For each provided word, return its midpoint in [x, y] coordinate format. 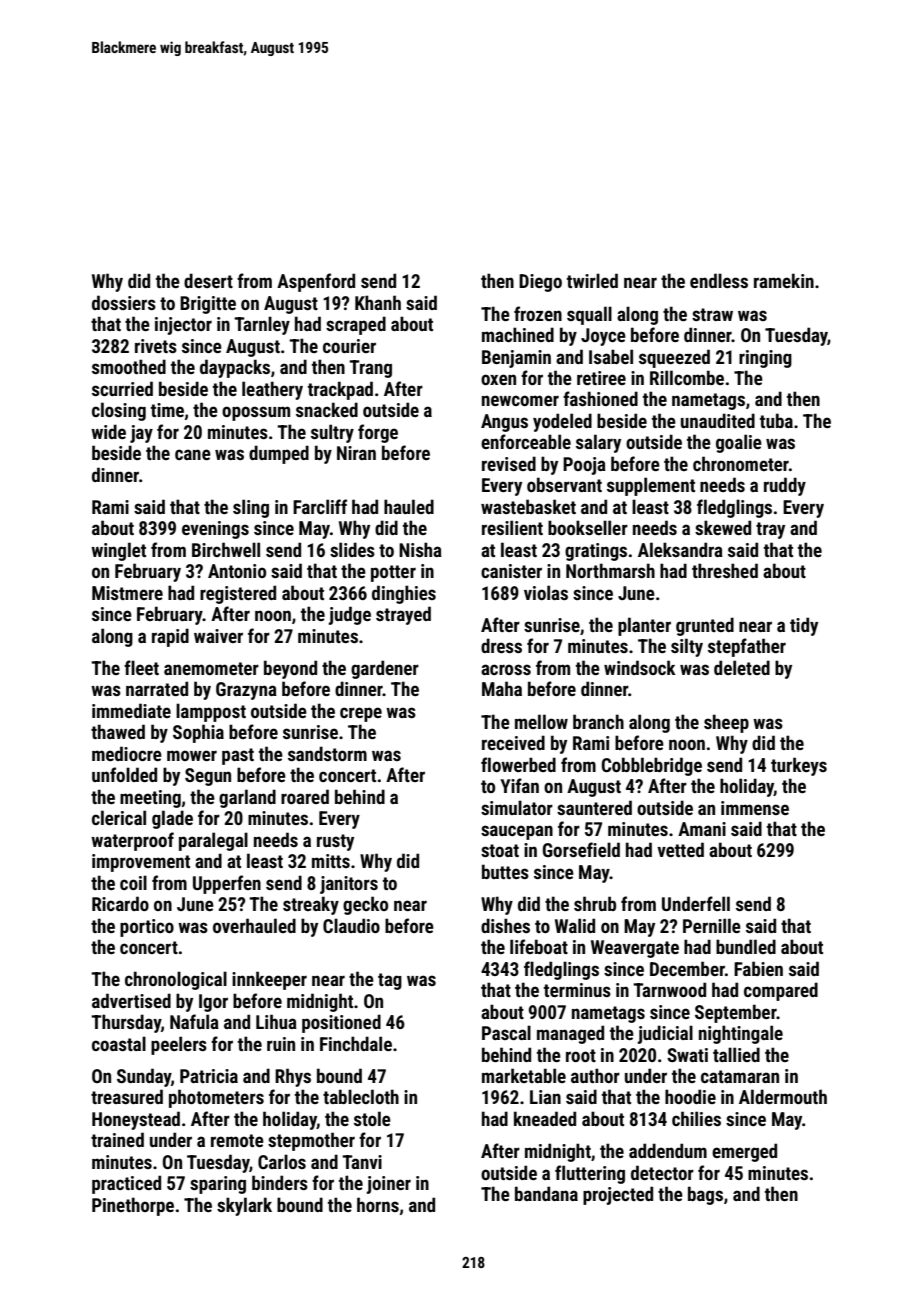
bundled [746, 946]
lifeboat [539, 946]
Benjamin [516, 359]
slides [352, 549]
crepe [361, 714]
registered [238, 594]
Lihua [276, 1021]
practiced [126, 1184]
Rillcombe [687, 377]
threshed [725, 570]
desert [208, 280]
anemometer [211, 668]
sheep [726, 723]
